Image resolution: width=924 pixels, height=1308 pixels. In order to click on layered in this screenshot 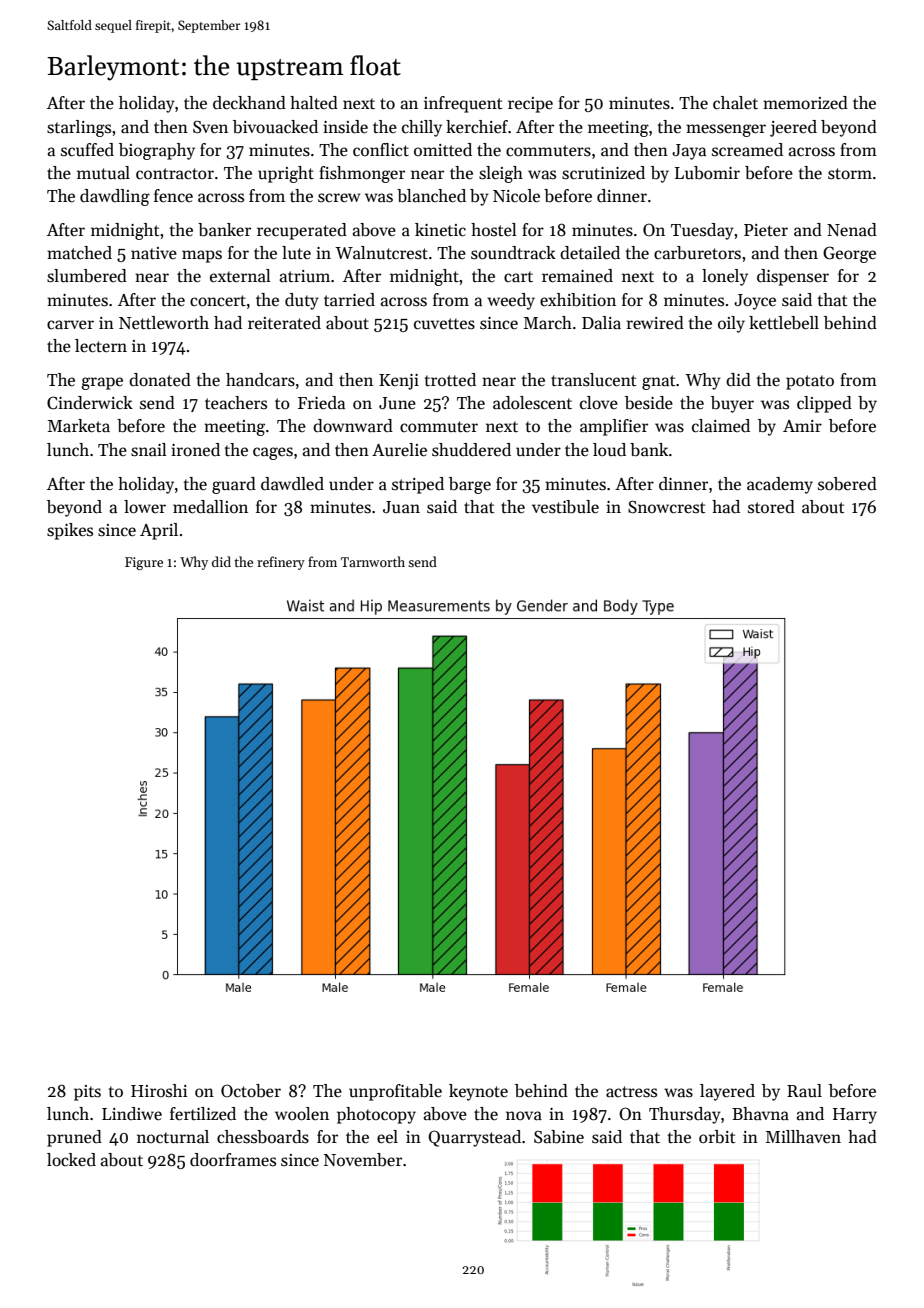, I will do `click(727, 1092)`.
